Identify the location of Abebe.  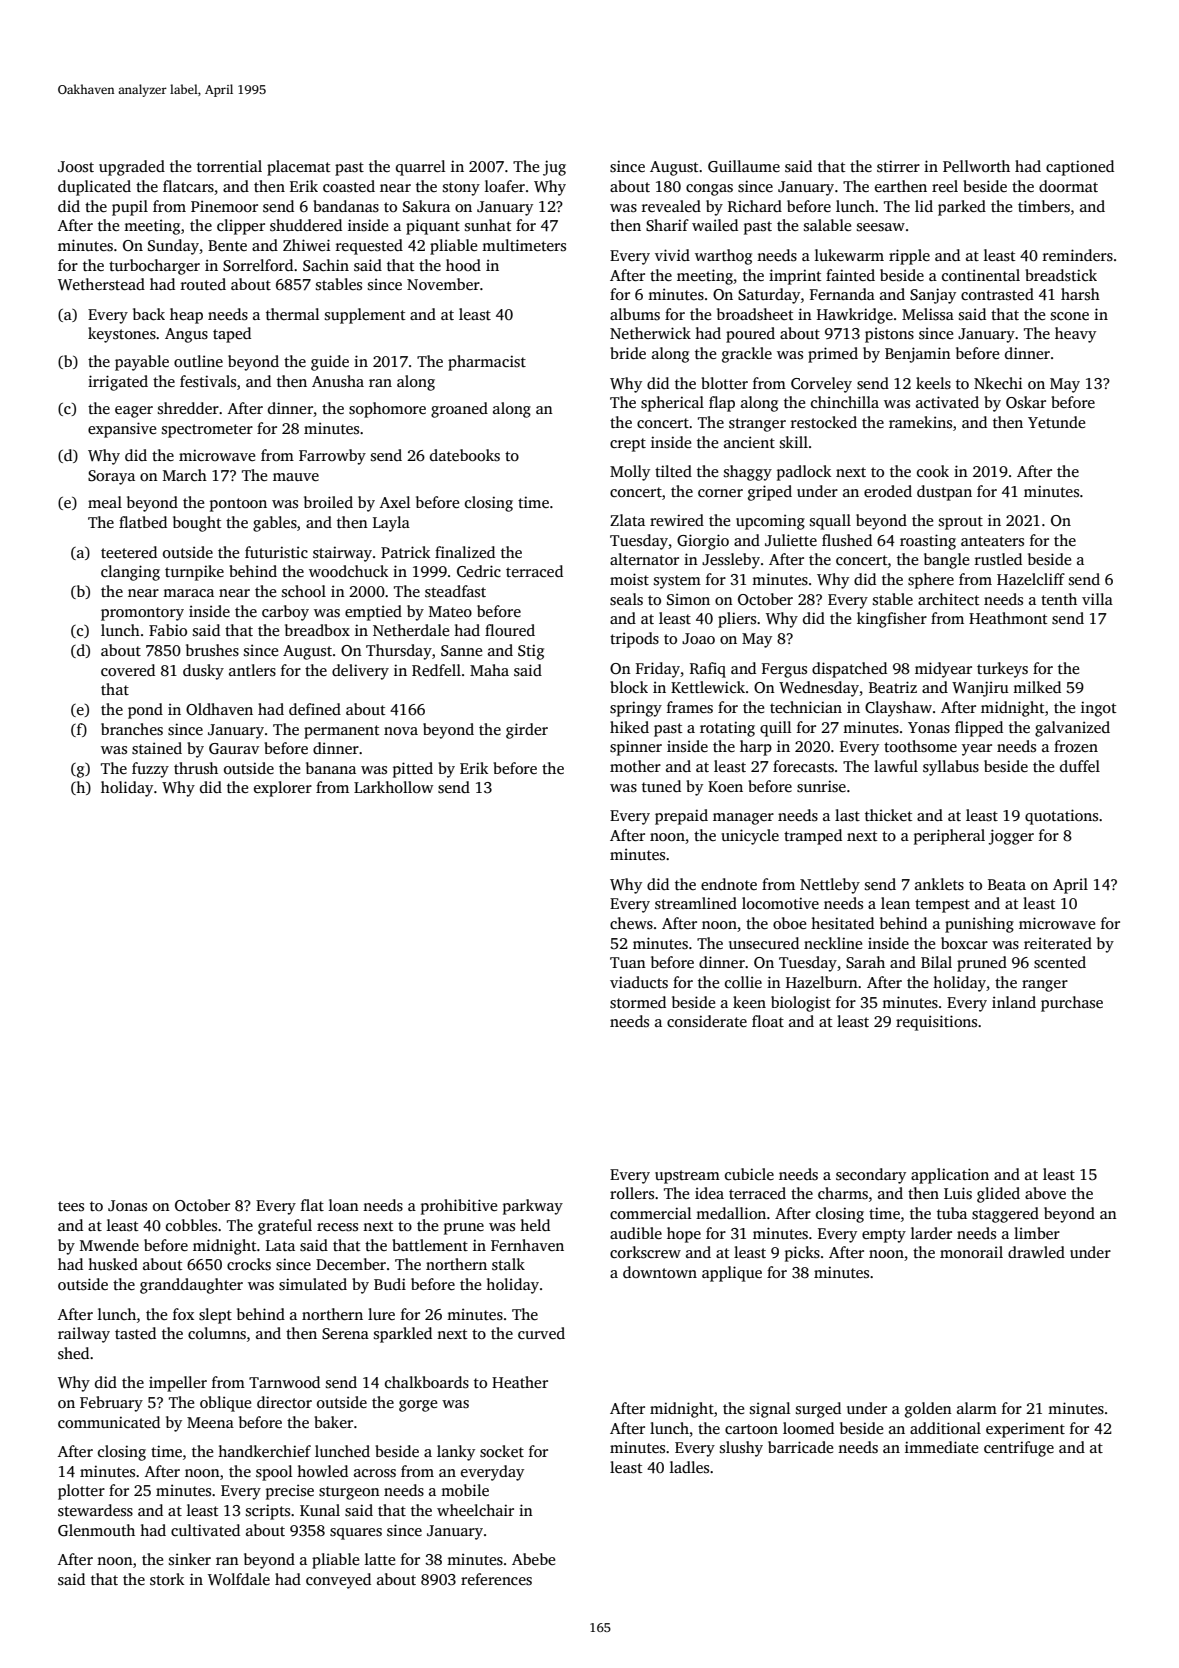
(533, 1559).
